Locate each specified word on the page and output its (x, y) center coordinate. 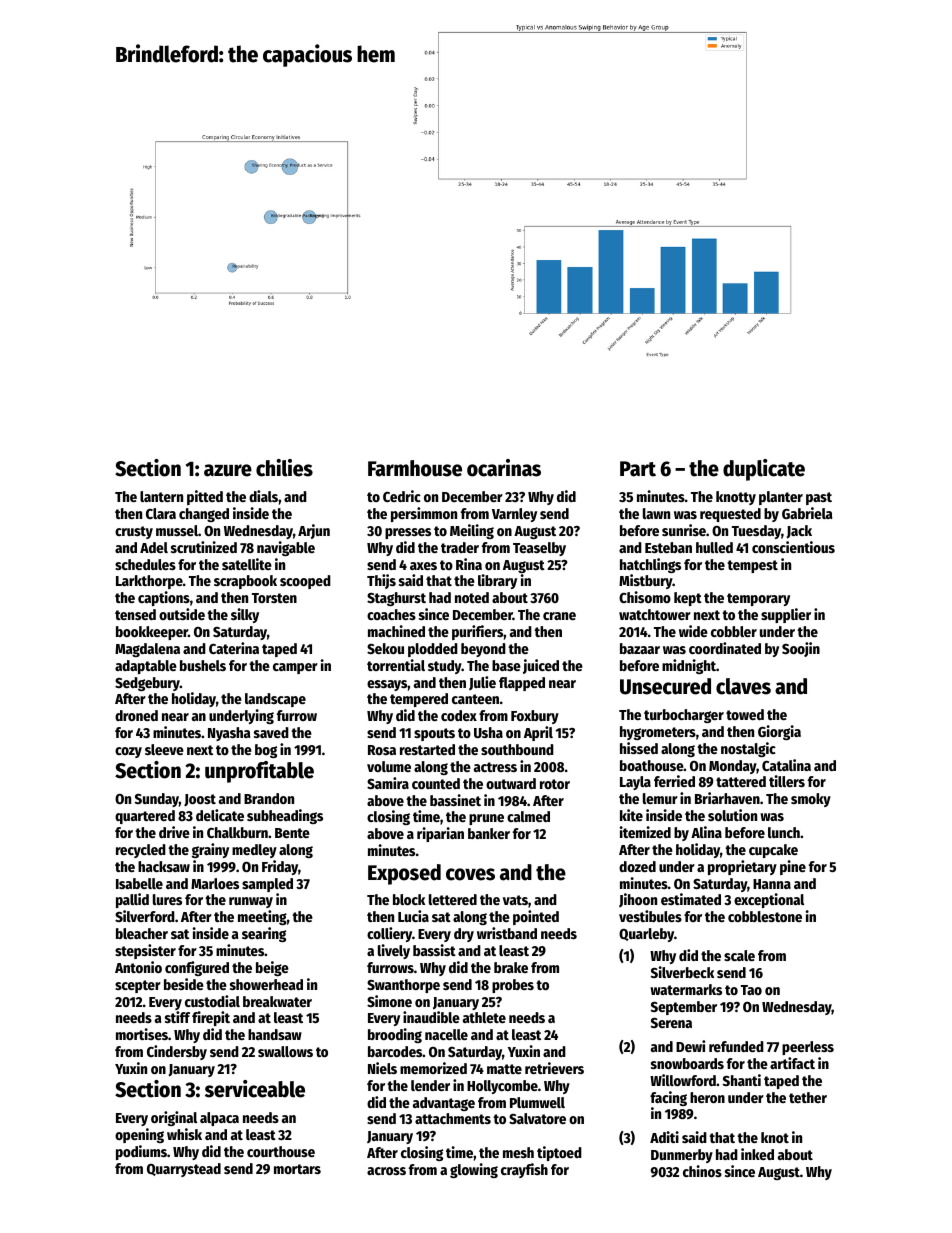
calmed (528, 816)
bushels (203, 665)
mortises (142, 1034)
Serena (671, 1023)
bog (266, 751)
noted (472, 597)
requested (730, 515)
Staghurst (396, 599)
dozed (637, 866)
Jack (799, 532)
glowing (474, 1170)
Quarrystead (184, 1170)
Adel (154, 547)
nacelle (446, 1034)
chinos (702, 1171)
